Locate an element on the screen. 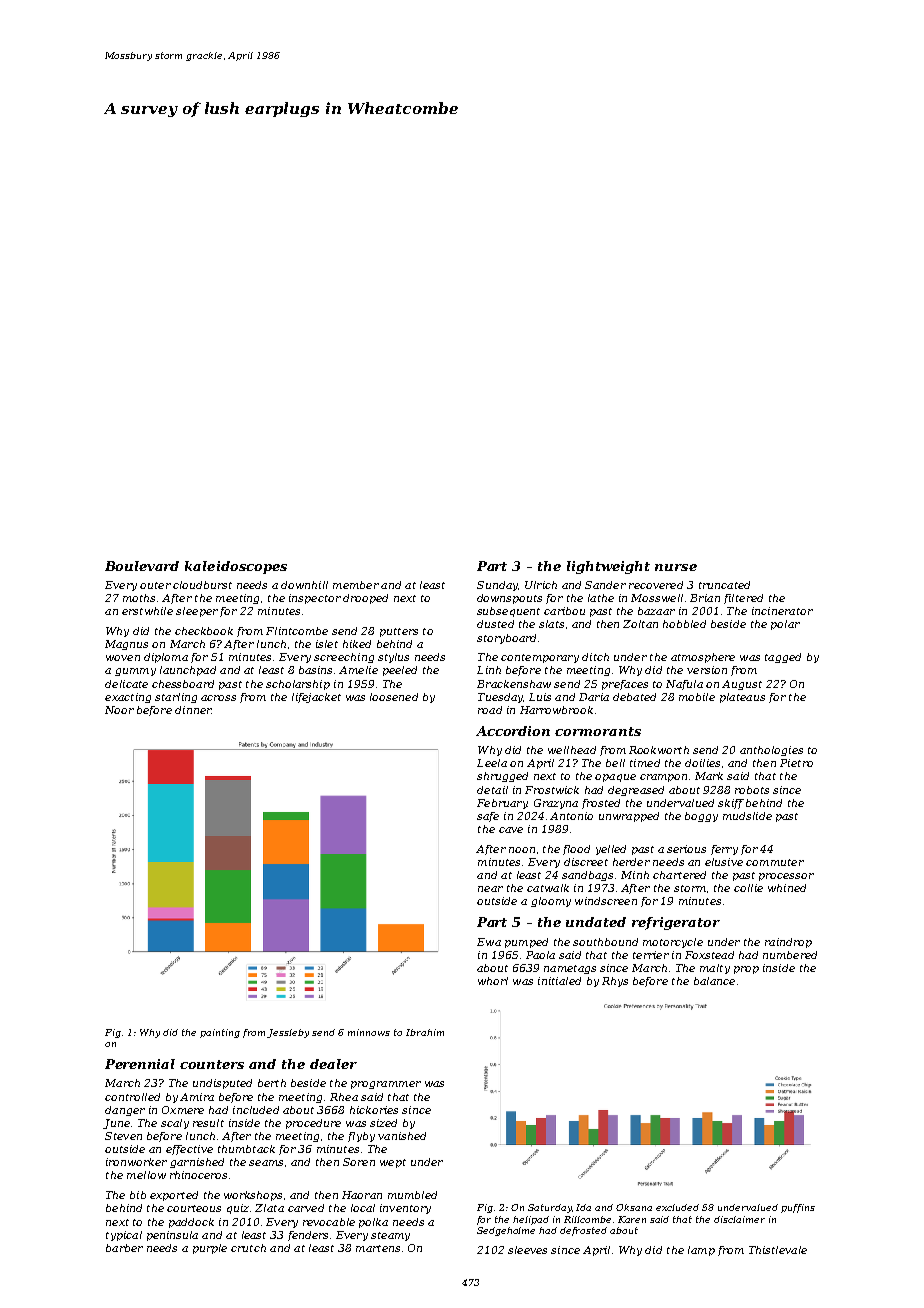 The image size is (924, 1308). puffins is located at coordinates (798, 1208).
